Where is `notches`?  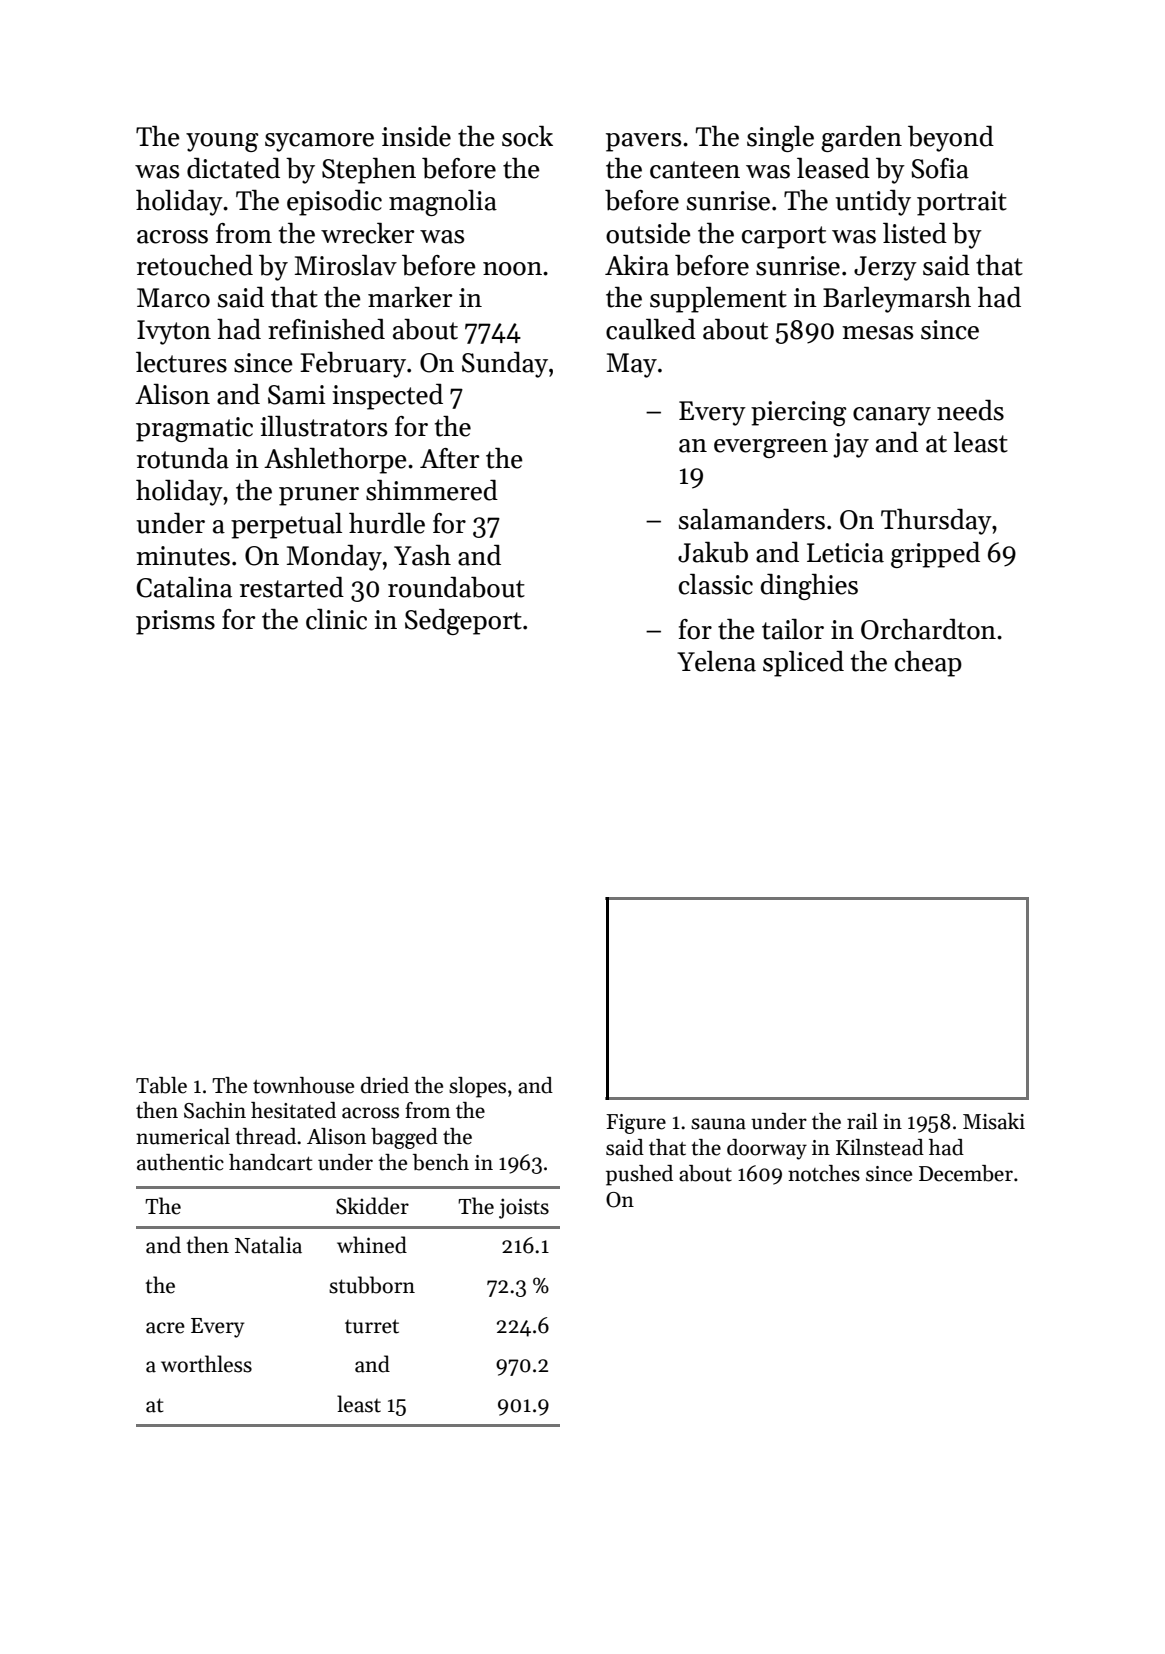 notches is located at coordinates (824, 1173).
